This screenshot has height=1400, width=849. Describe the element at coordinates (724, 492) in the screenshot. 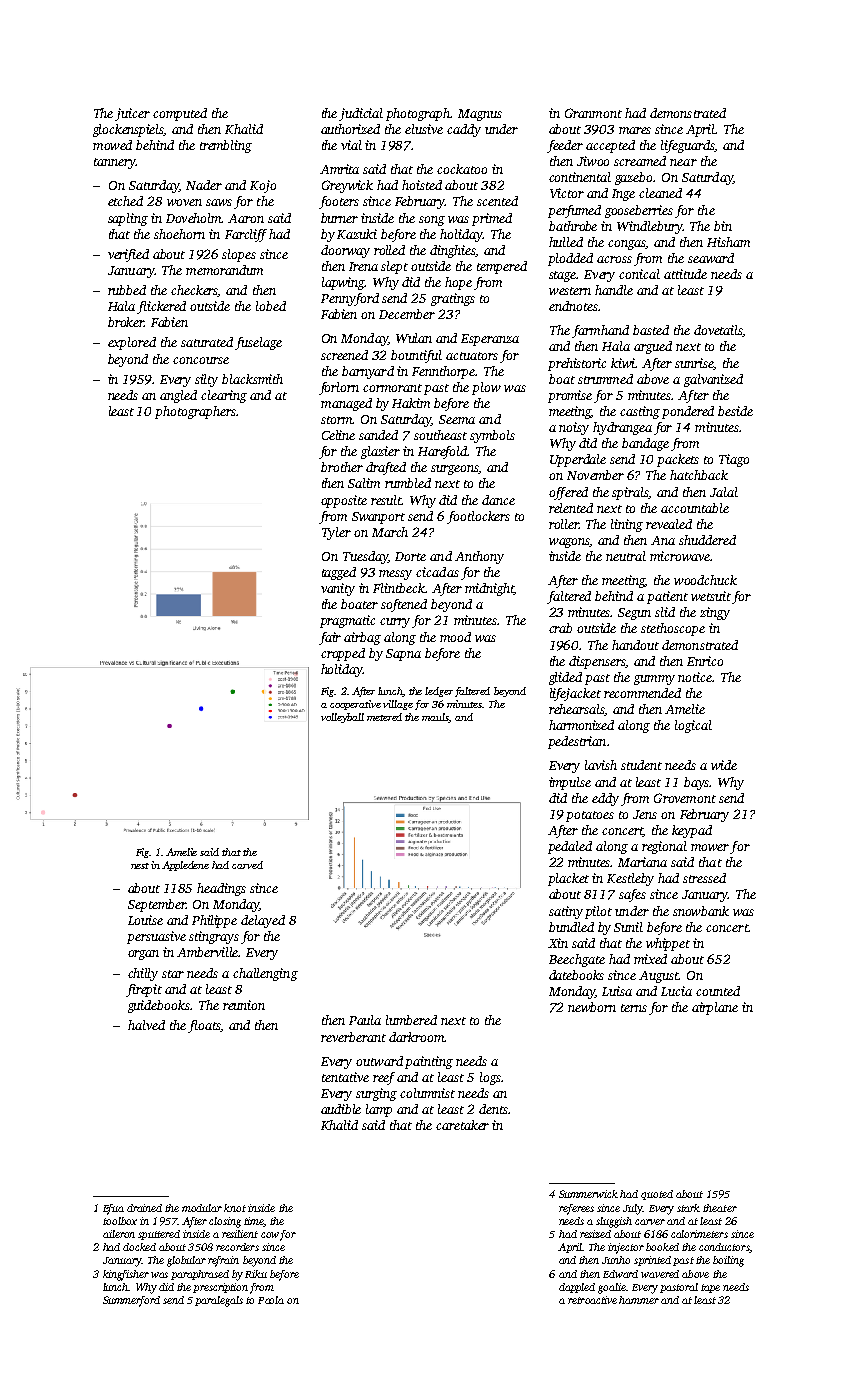

I see `Jalal` at that location.
